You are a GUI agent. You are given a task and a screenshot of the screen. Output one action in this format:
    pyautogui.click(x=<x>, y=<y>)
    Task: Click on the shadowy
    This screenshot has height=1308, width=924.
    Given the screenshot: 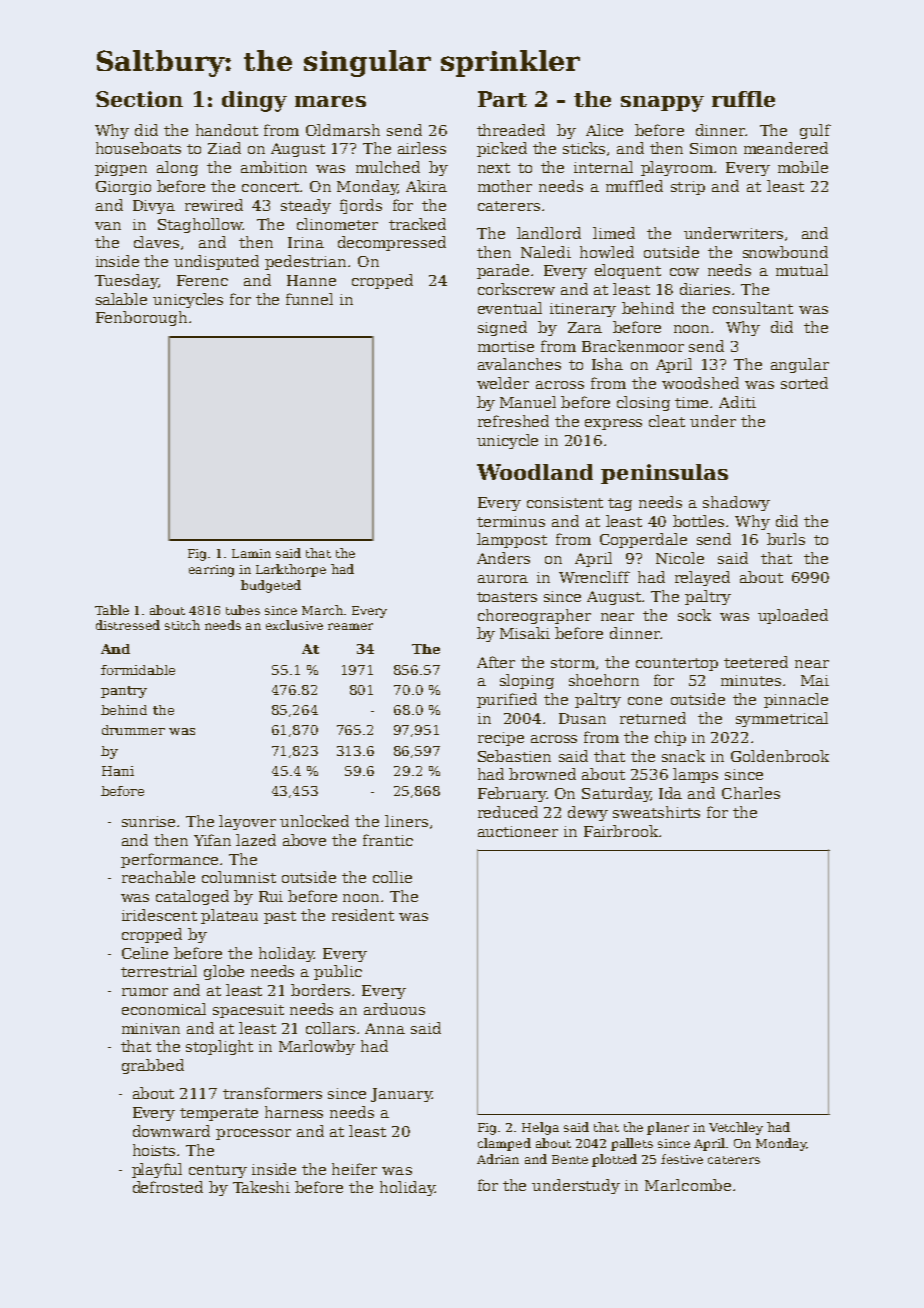 What is the action you would take?
    pyautogui.click(x=736, y=503)
